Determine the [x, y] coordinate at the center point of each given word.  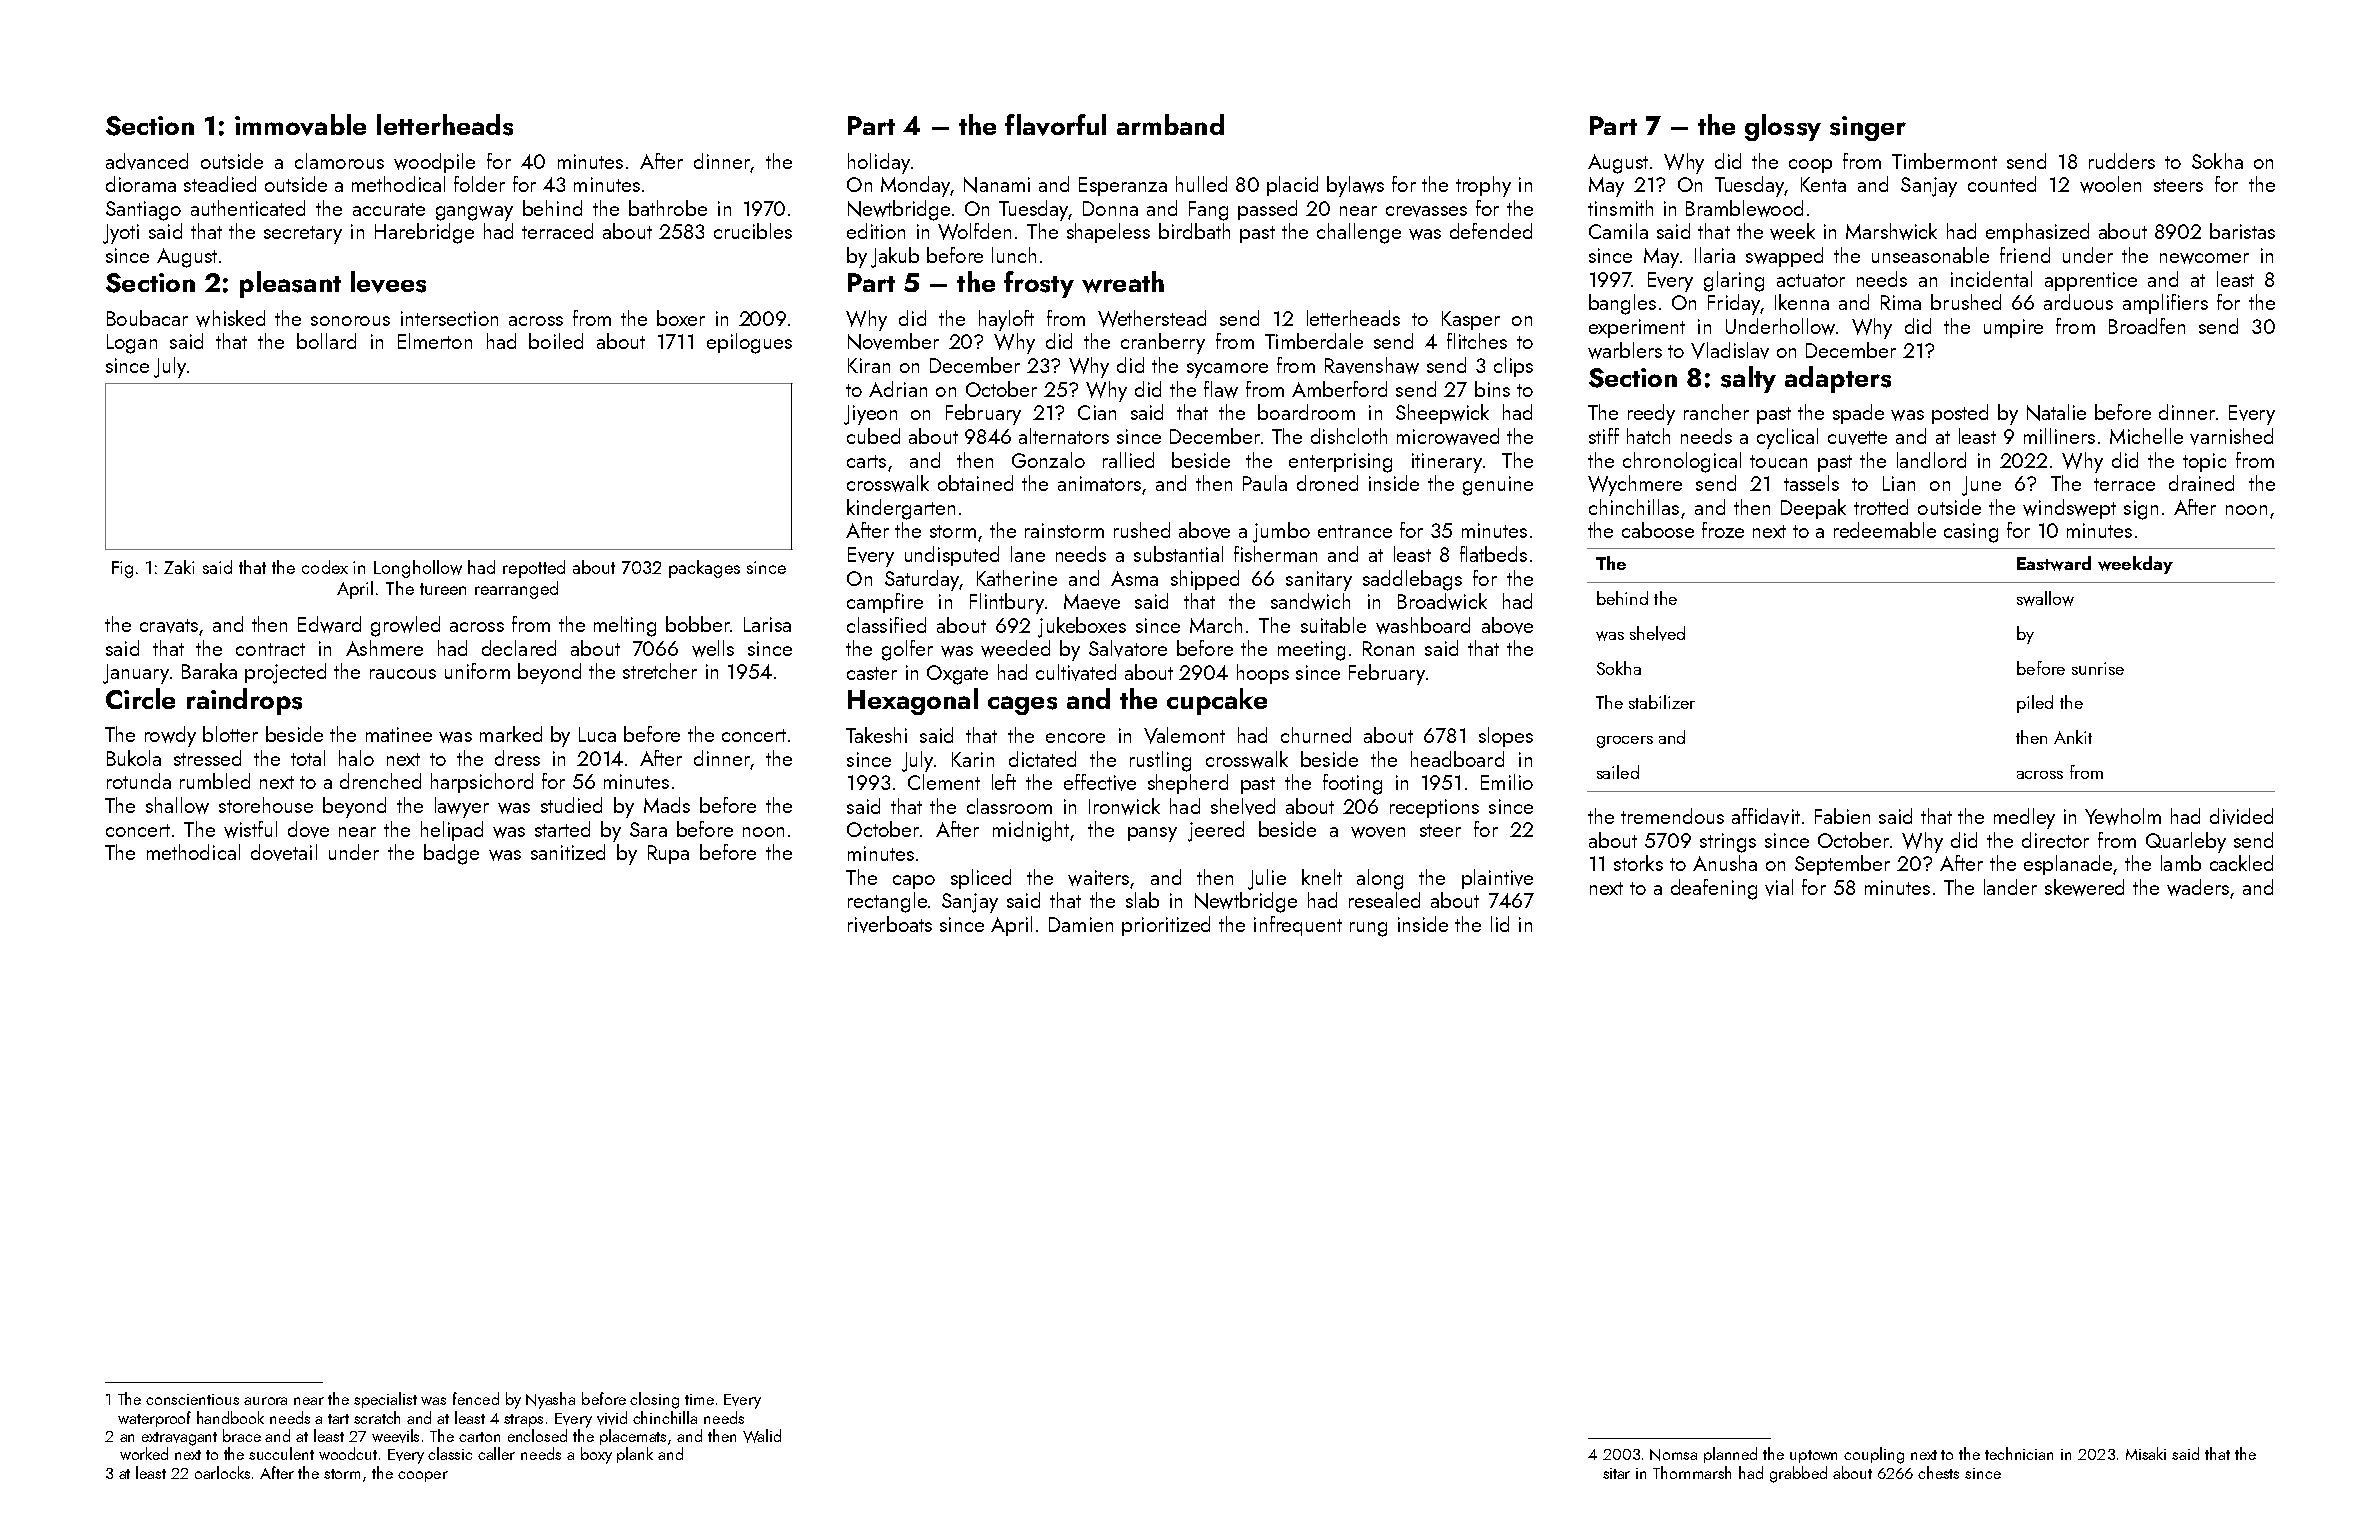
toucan [1778, 461]
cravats [169, 626]
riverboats [890, 924]
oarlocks [222, 1472]
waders [2198, 887]
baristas [2242, 231]
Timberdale [1314, 341]
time [699, 1399]
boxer [681, 318]
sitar [1616, 1473]
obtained [975, 483]
